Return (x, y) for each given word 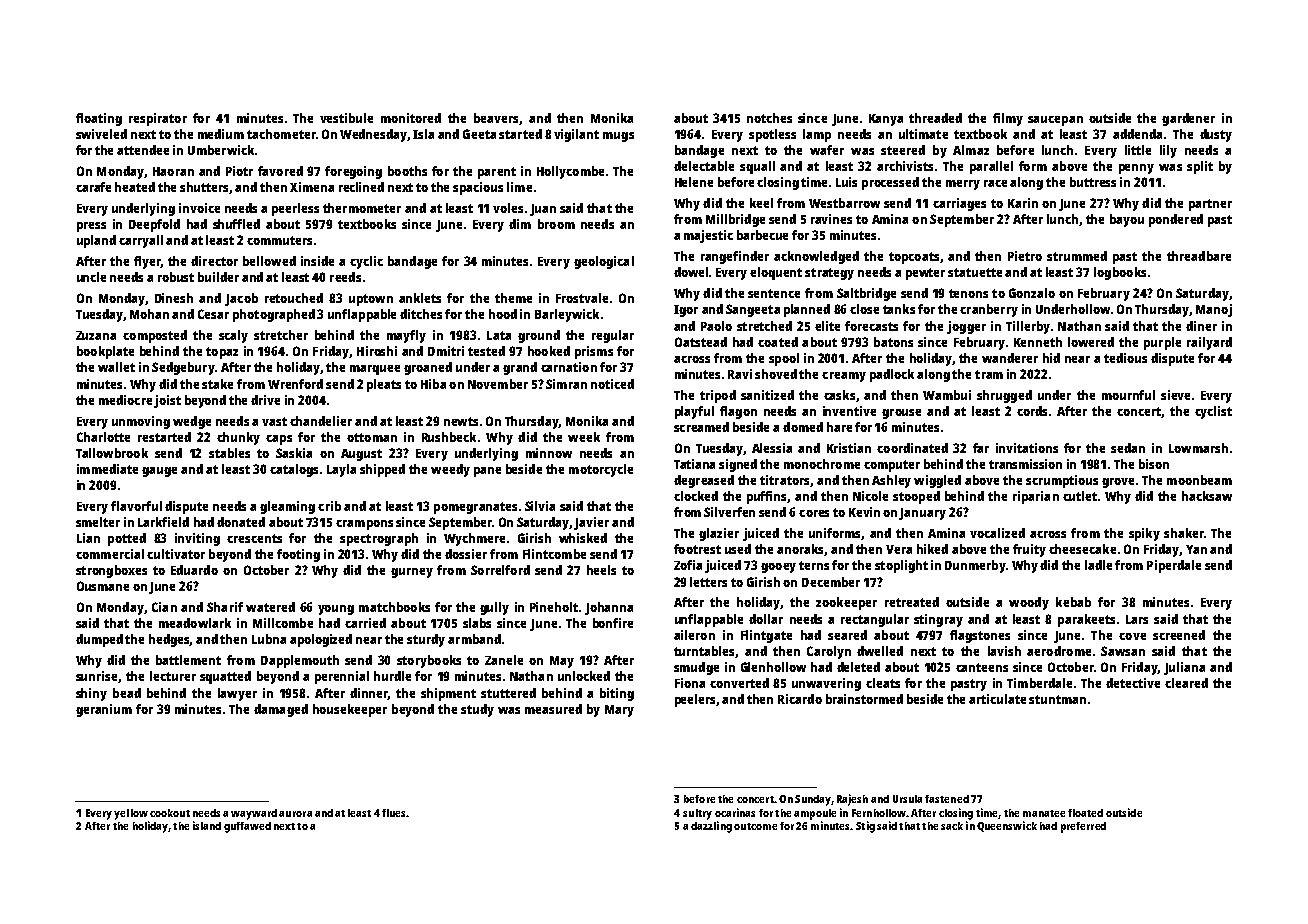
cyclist (1213, 412)
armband (474, 639)
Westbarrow (844, 203)
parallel (991, 167)
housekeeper (350, 710)
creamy (844, 377)
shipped (382, 470)
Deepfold (154, 225)
